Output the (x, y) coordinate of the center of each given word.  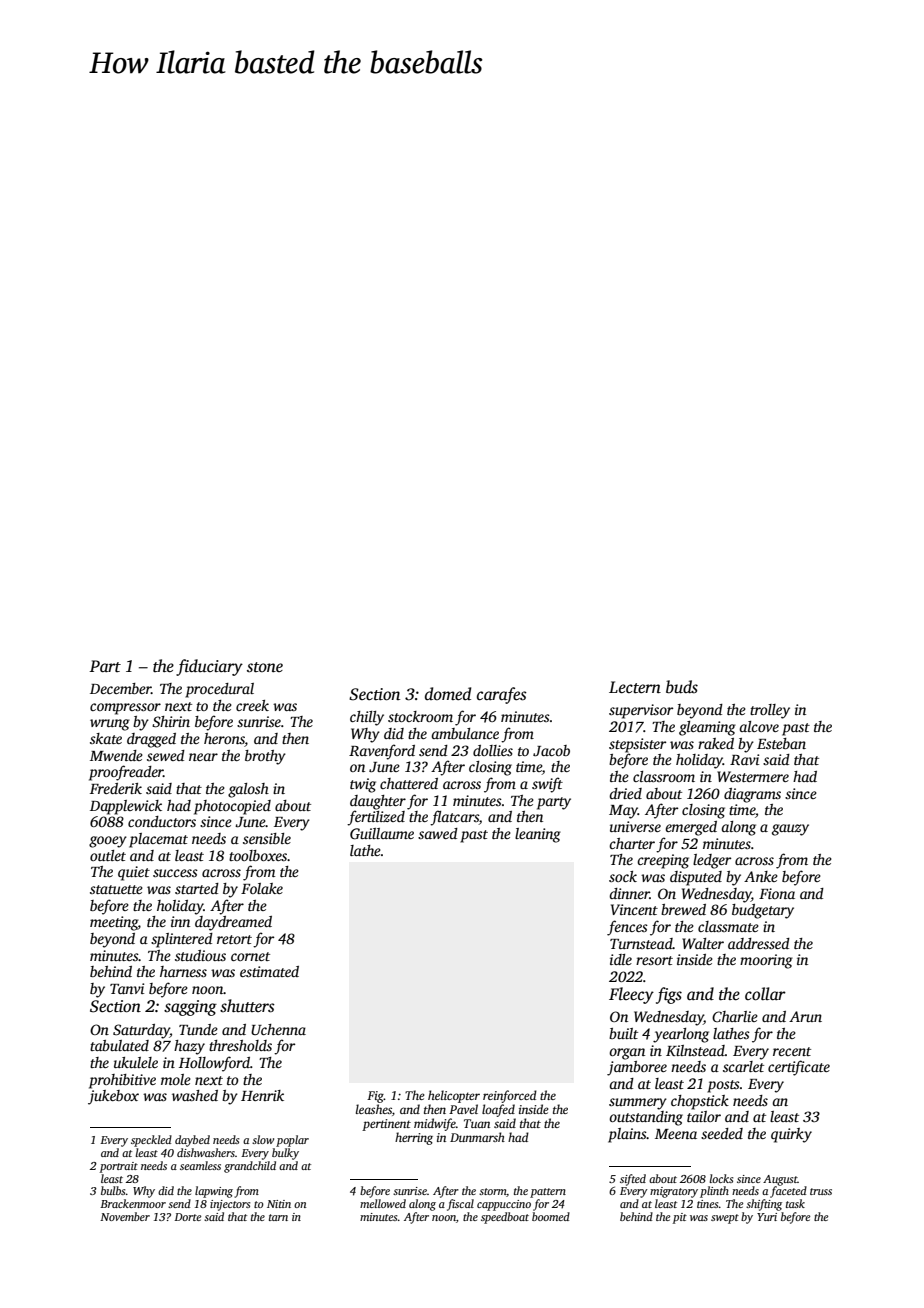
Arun (805, 1016)
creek (252, 705)
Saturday (141, 1031)
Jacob (551, 750)
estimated (269, 971)
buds (682, 687)
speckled (151, 1141)
